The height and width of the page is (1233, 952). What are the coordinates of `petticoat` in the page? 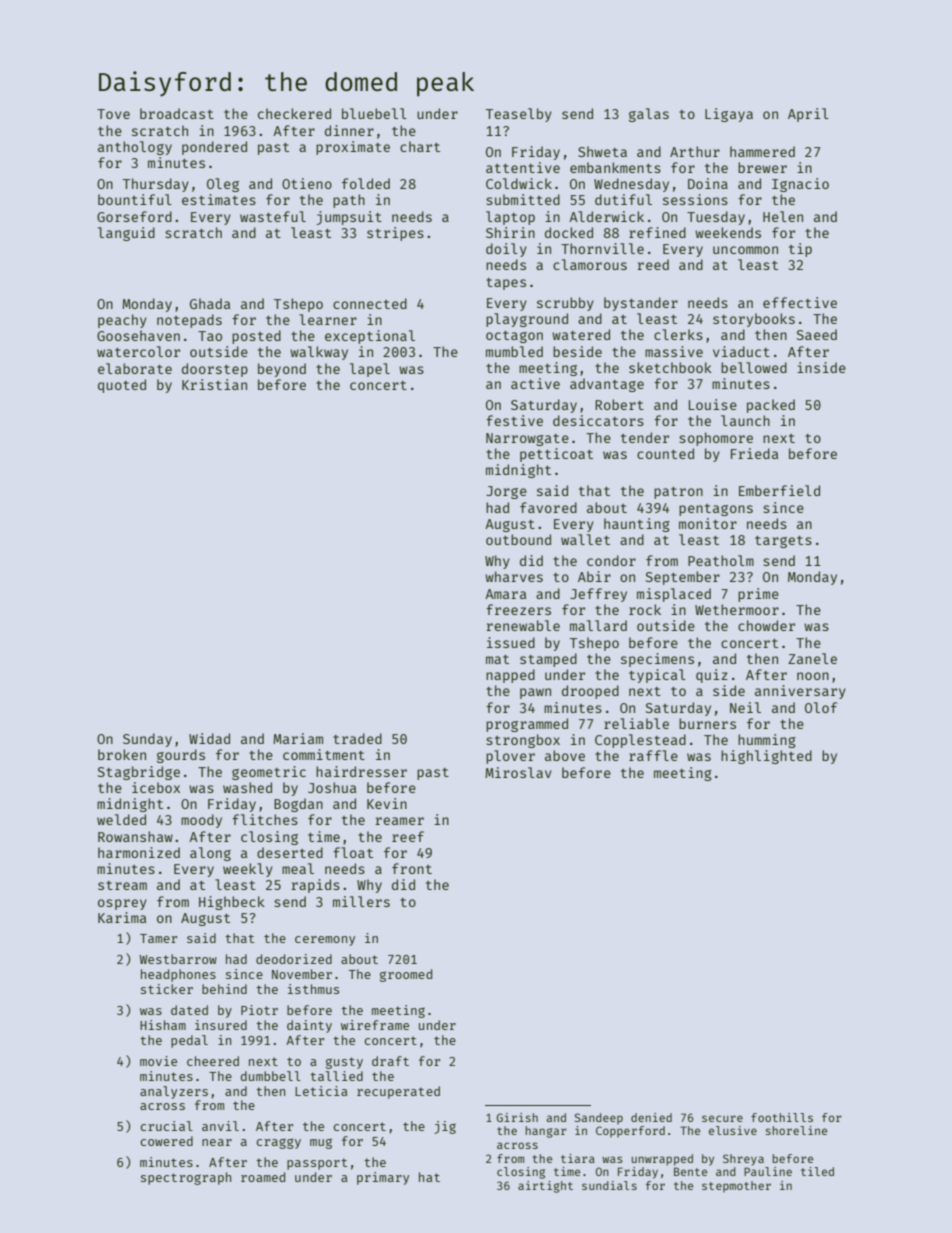 It's located at (556, 455).
